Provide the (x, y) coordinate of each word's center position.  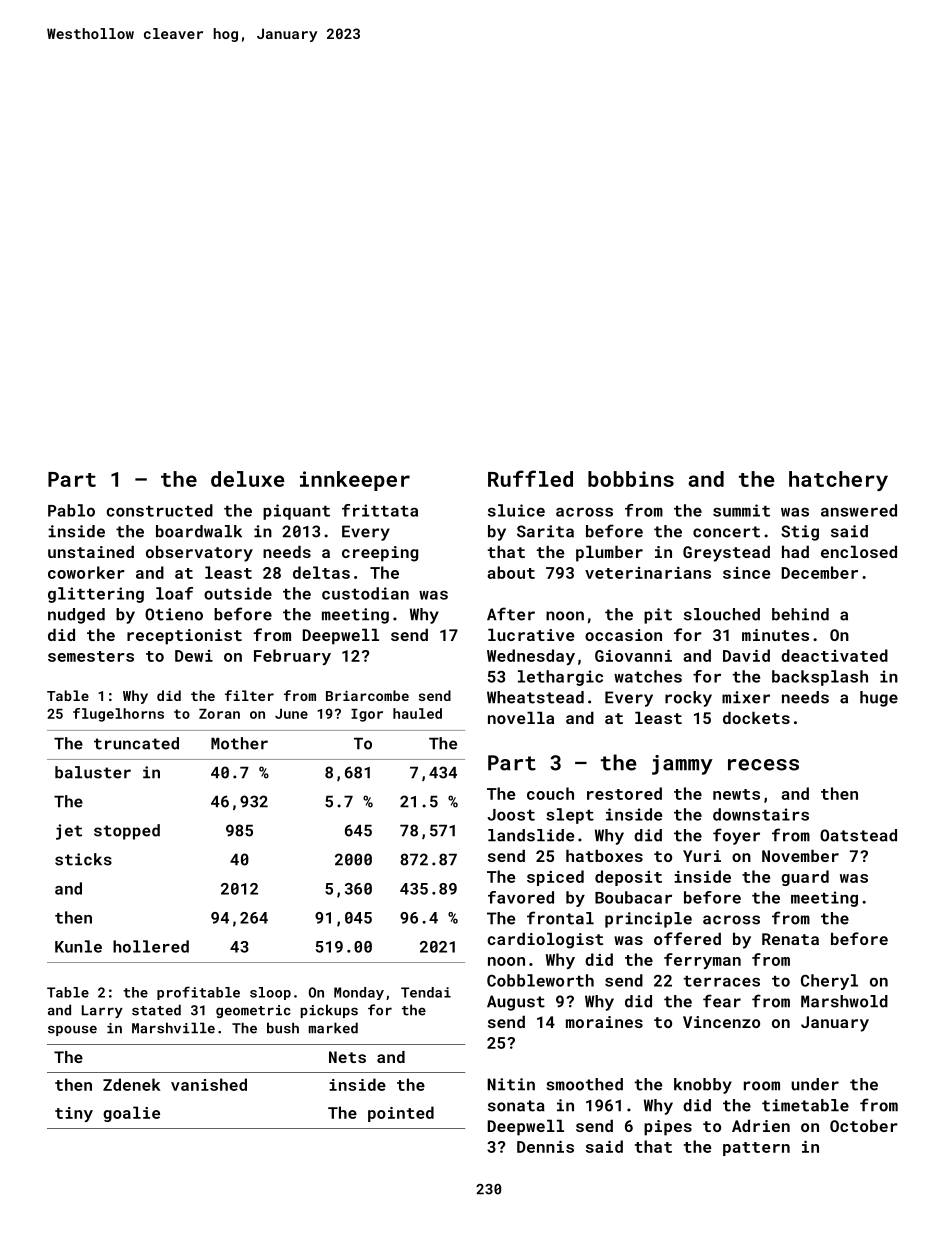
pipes (668, 1128)
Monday (359, 993)
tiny (74, 1114)
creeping (380, 554)
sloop (270, 993)
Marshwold (844, 1001)
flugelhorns (118, 715)
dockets (756, 717)
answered (859, 510)
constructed (159, 510)
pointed (401, 1114)
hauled (417, 713)
